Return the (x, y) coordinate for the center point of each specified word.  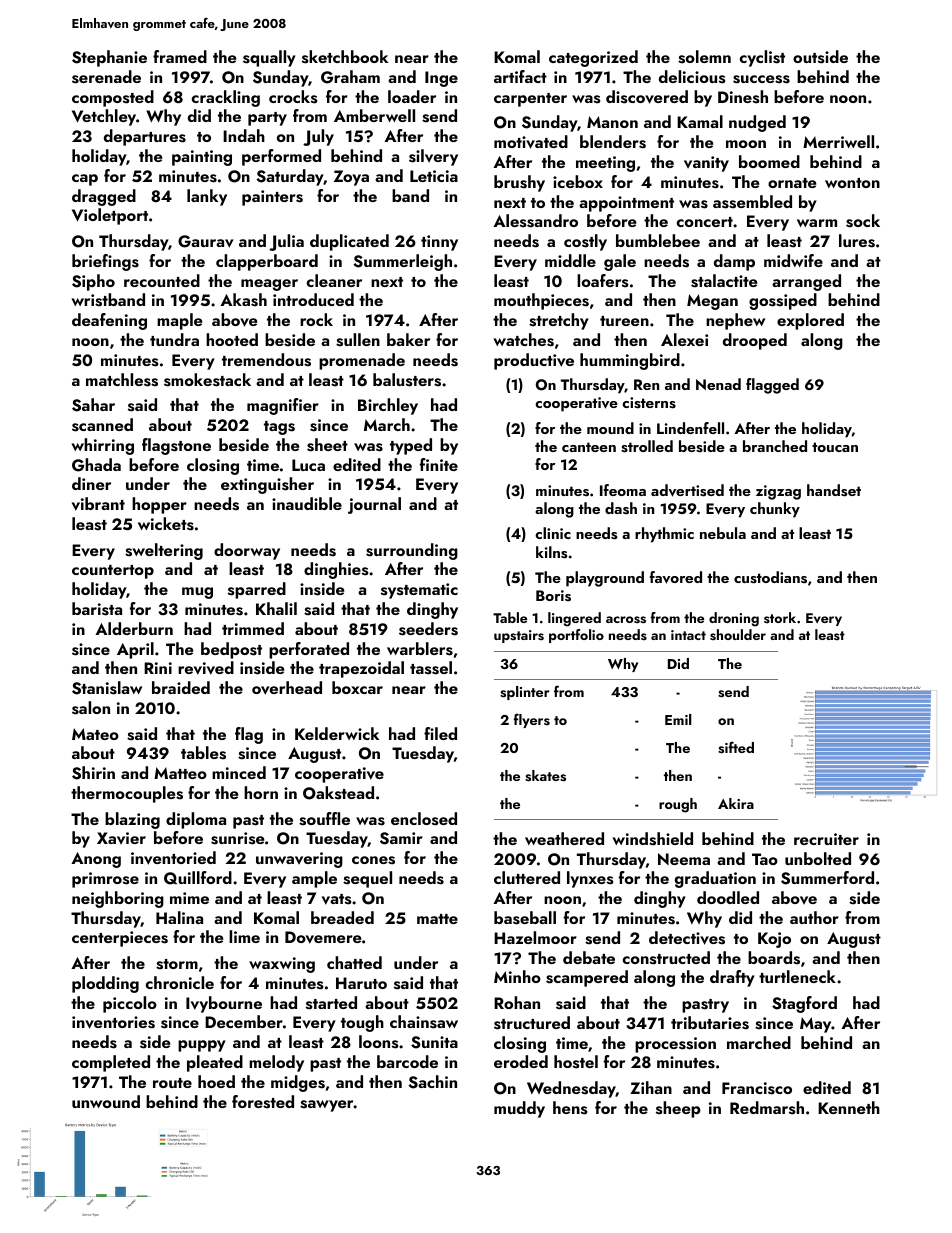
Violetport (110, 216)
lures (857, 241)
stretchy (559, 321)
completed (111, 1063)
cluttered (527, 877)
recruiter (826, 839)
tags (279, 428)
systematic (419, 591)
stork (780, 617)
